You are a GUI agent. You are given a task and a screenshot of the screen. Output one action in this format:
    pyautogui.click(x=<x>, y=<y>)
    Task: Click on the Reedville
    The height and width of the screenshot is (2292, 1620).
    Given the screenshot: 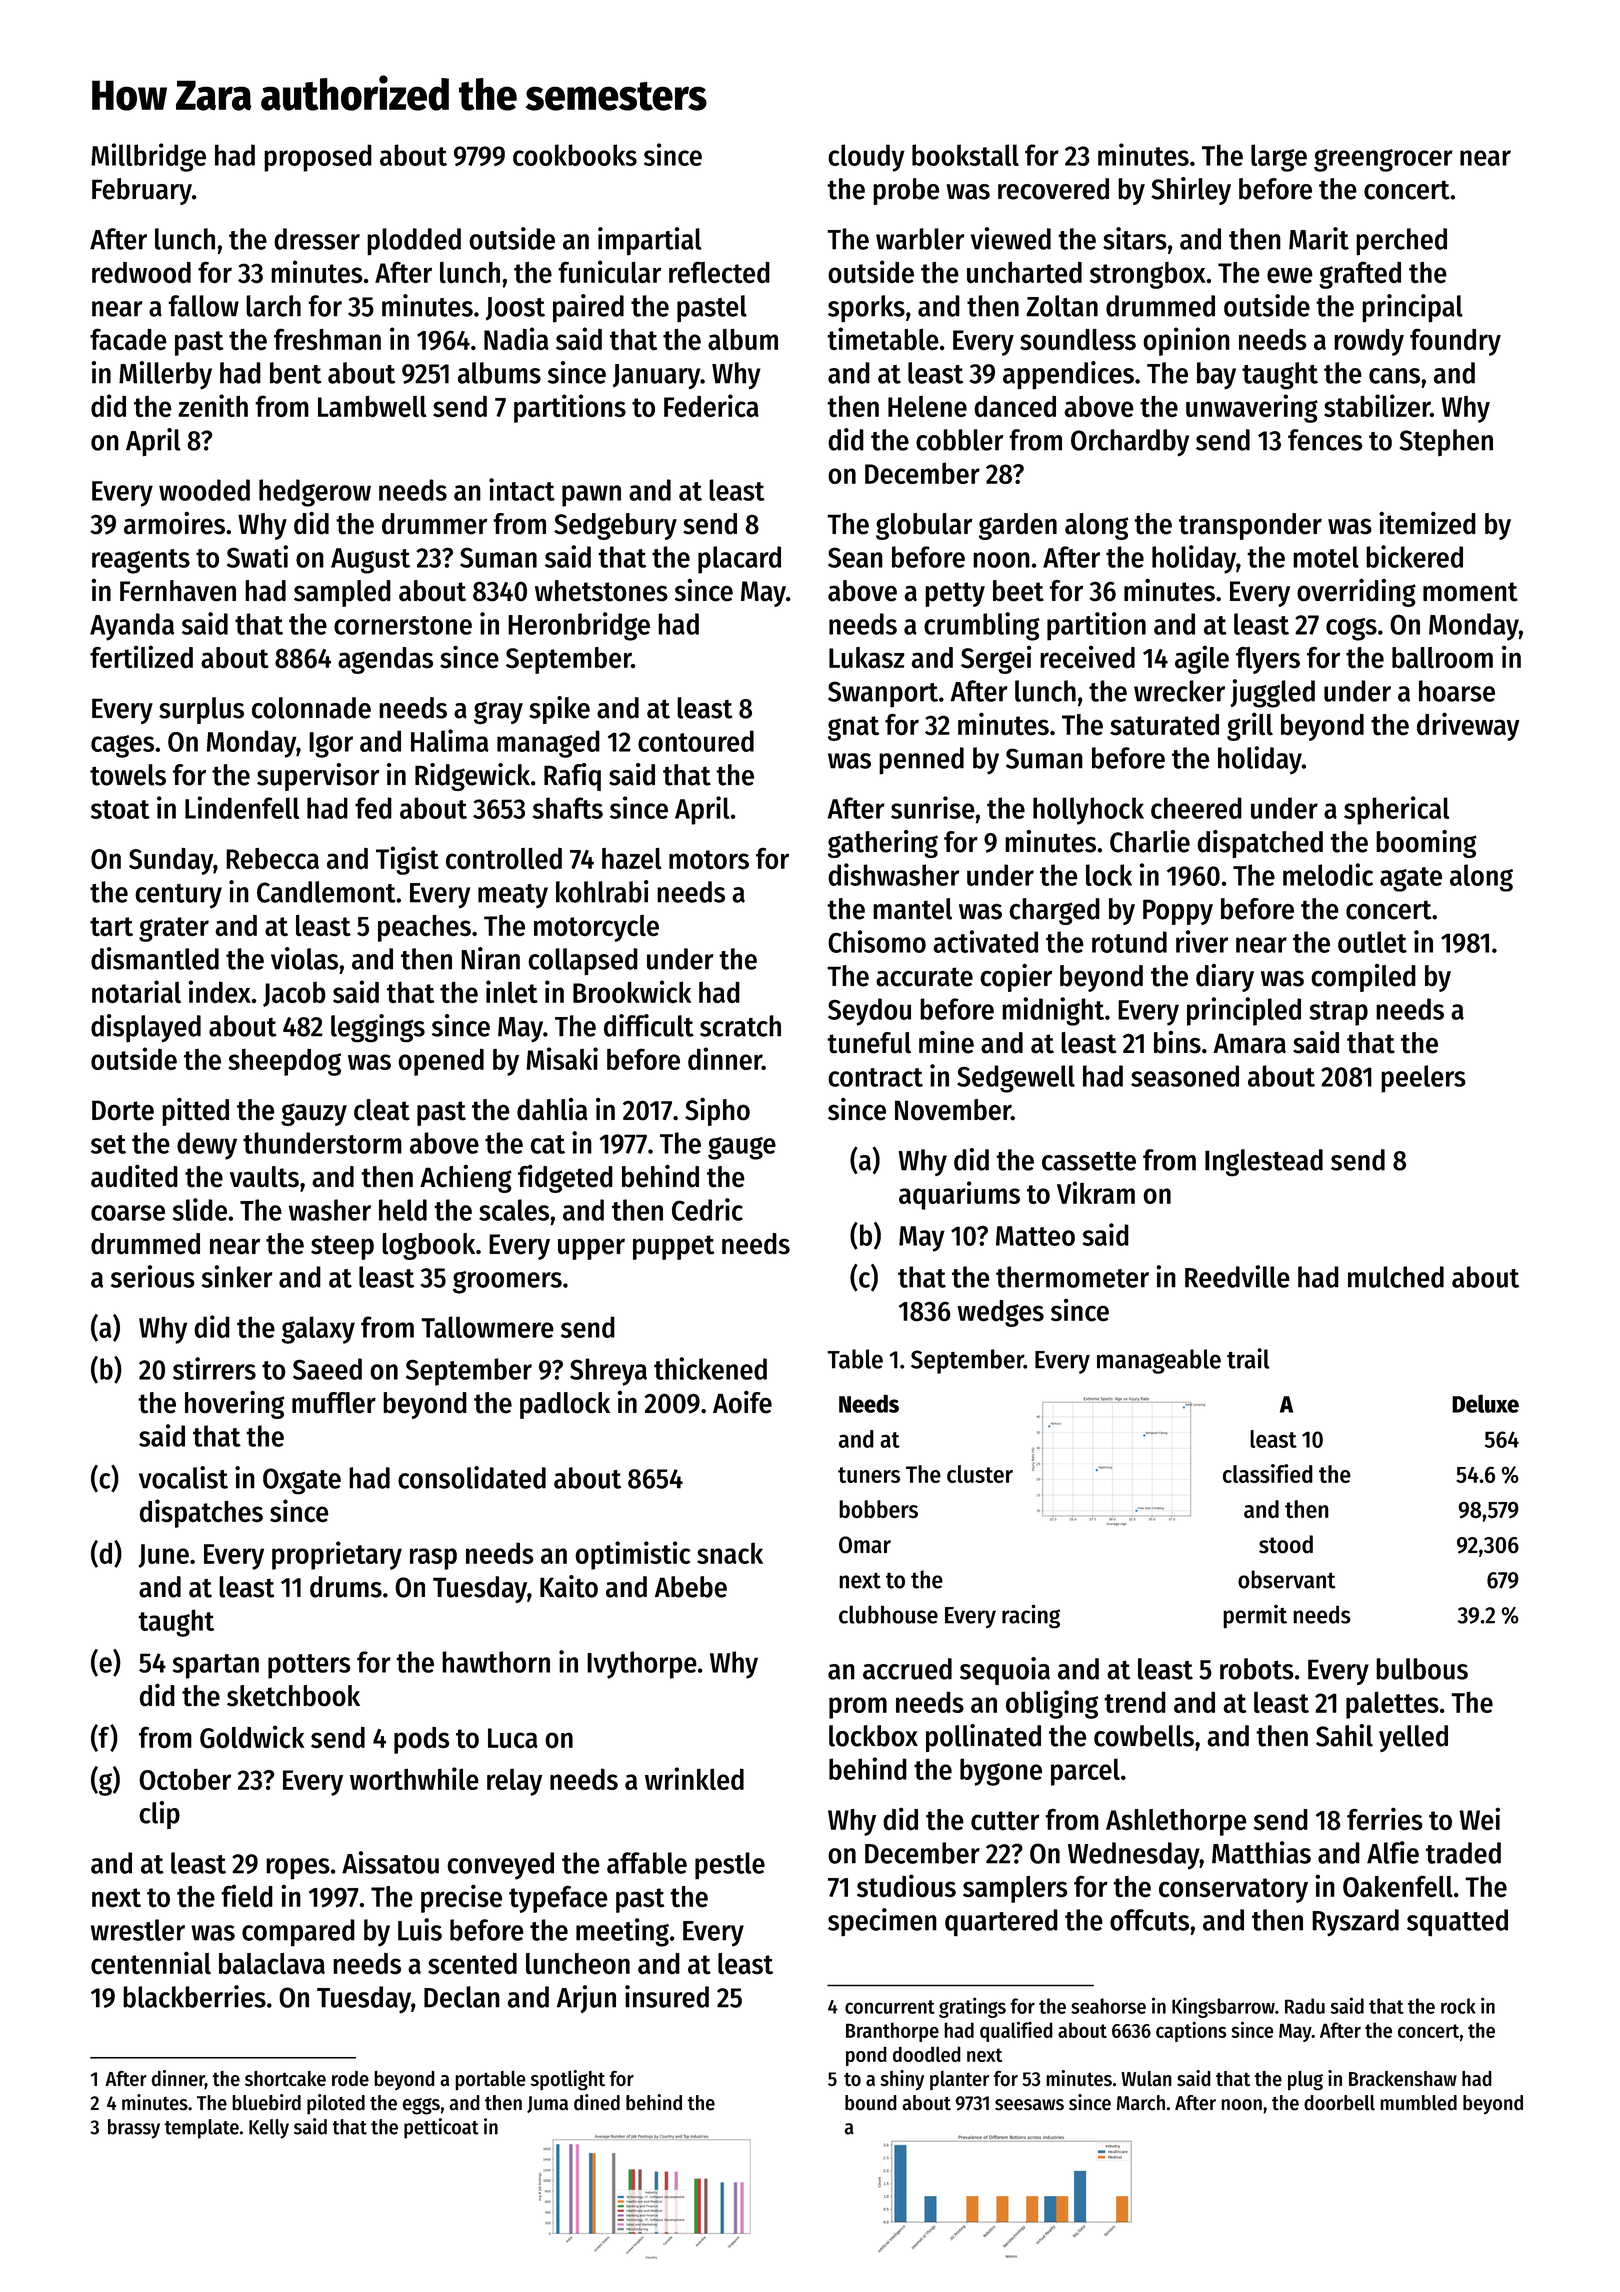 What is the action you would take?
    pyautogui.click(x=1237, y=1276)
